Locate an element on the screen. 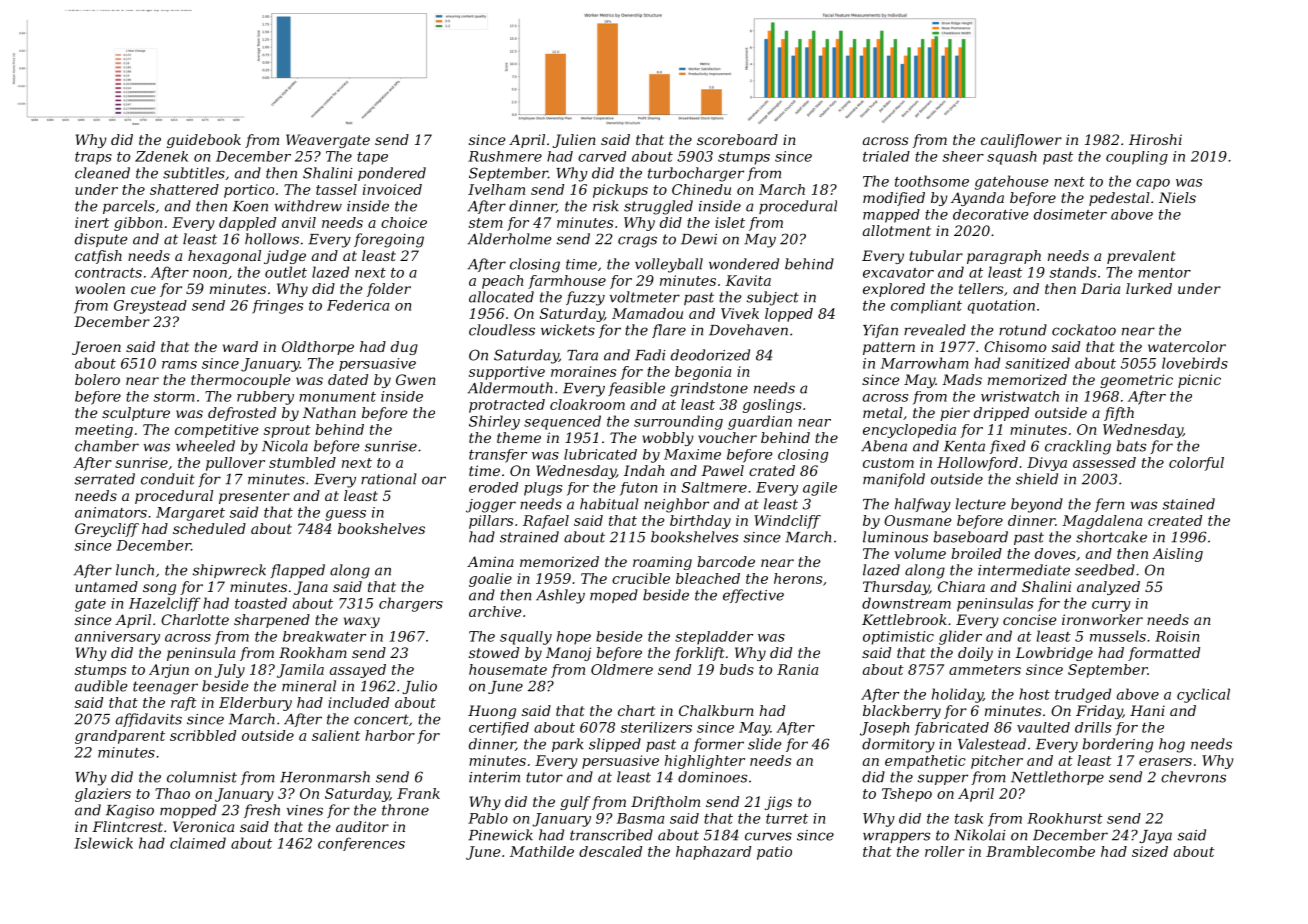 Image resolution: width=1308 pixels, height=924 pixels. Mathilde is located at coordinates (542, 851).
